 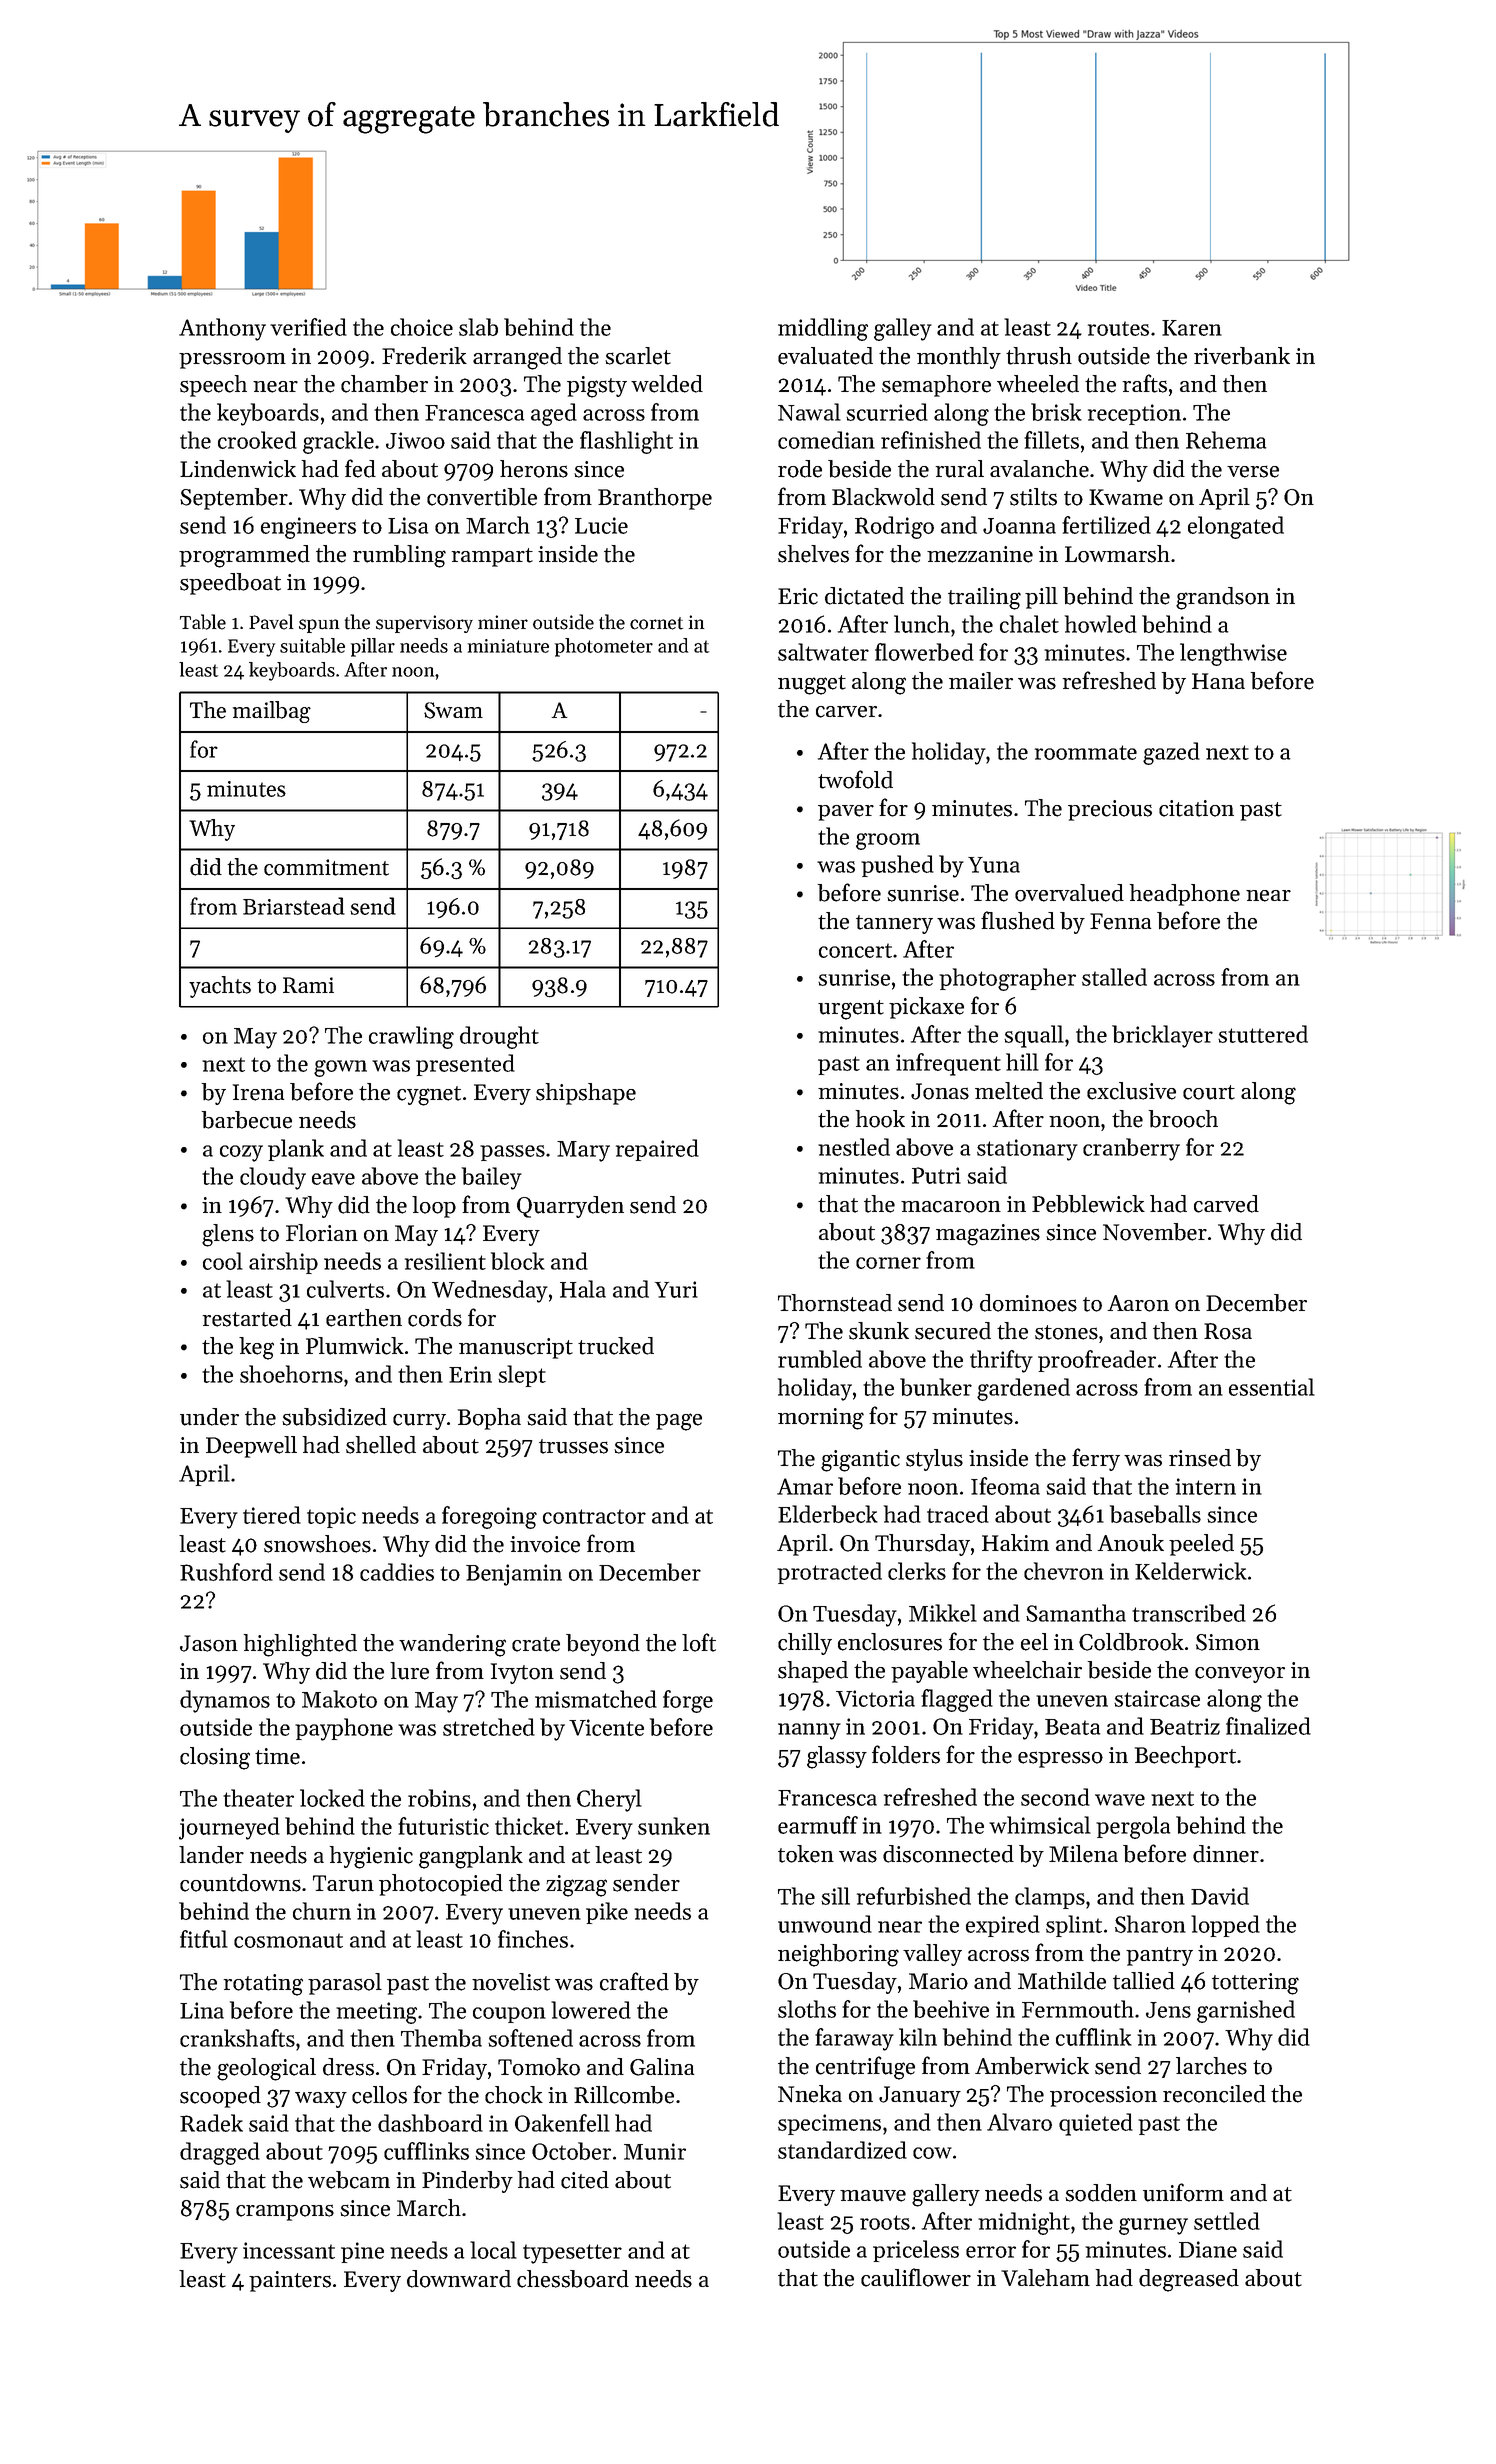 I want to click on Branthorpe, so click(x=655, y=499).
